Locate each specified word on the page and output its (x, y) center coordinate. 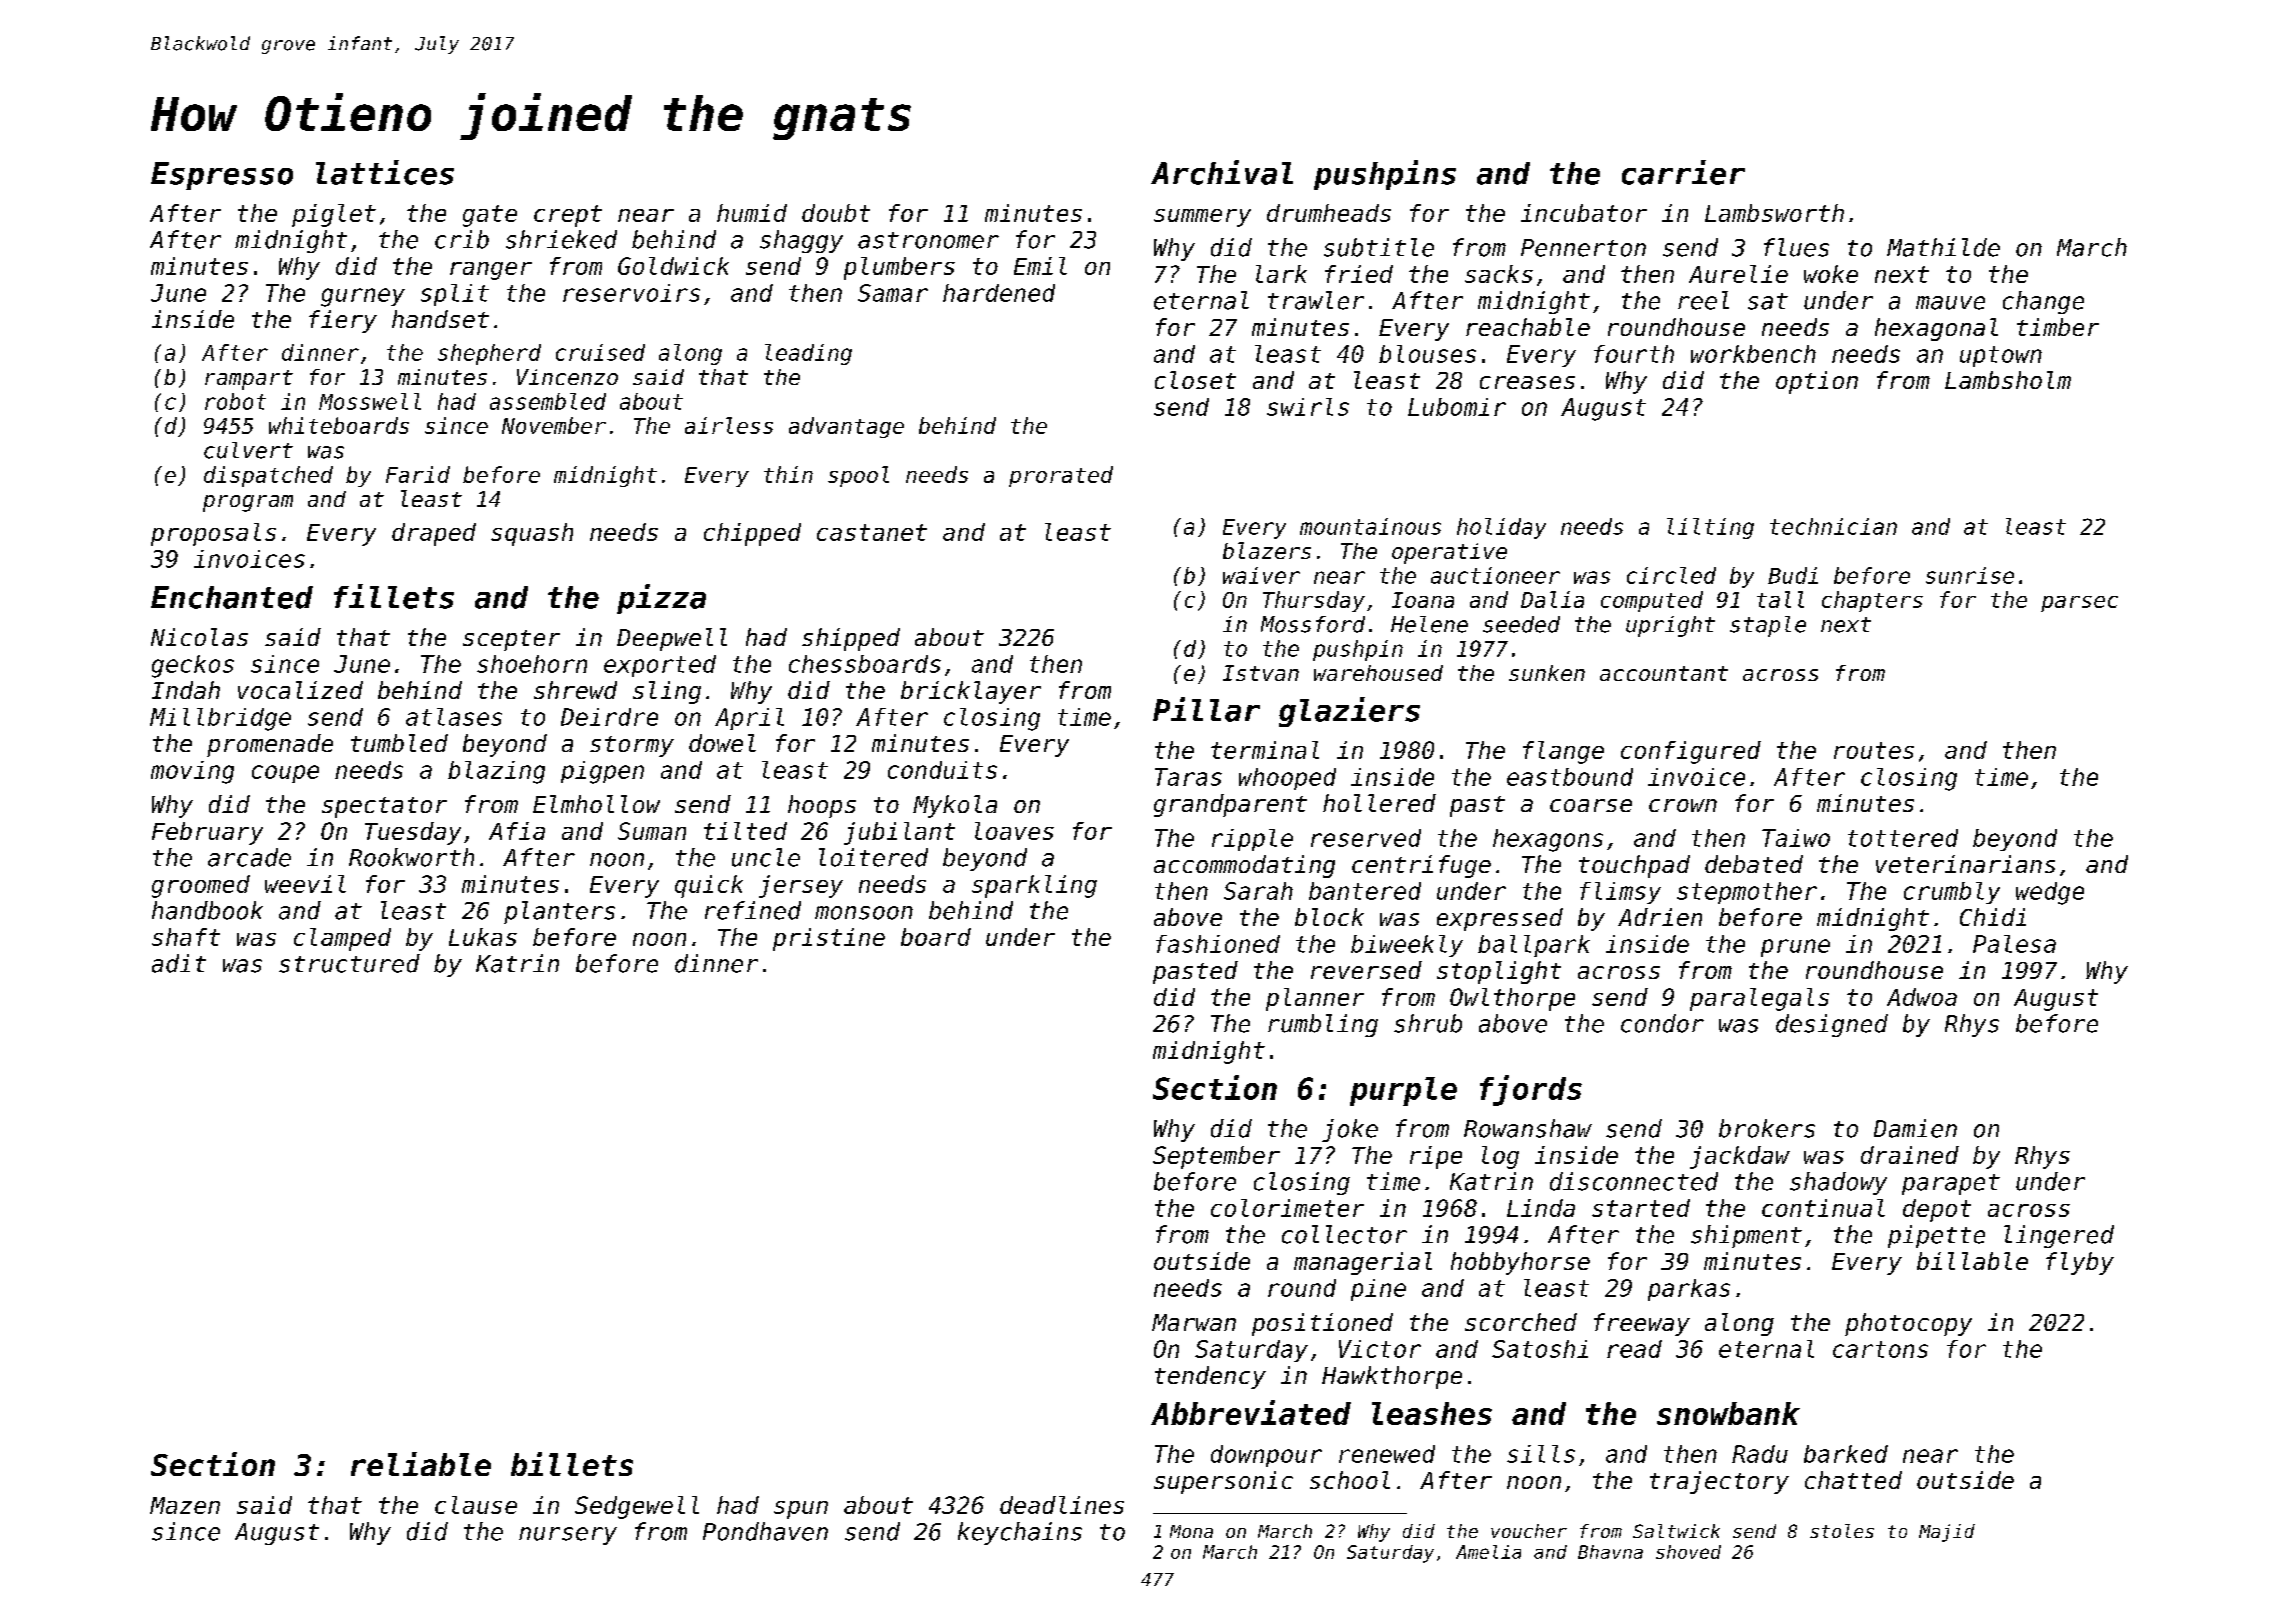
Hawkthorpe (1392, 1377)
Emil (1040, 266)
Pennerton (1583, 248)
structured (349, 963)
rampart (249, 380)
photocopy (1908, 1324)
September (1216, 1157)
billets (572, 1464)
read (1634, 1349)
